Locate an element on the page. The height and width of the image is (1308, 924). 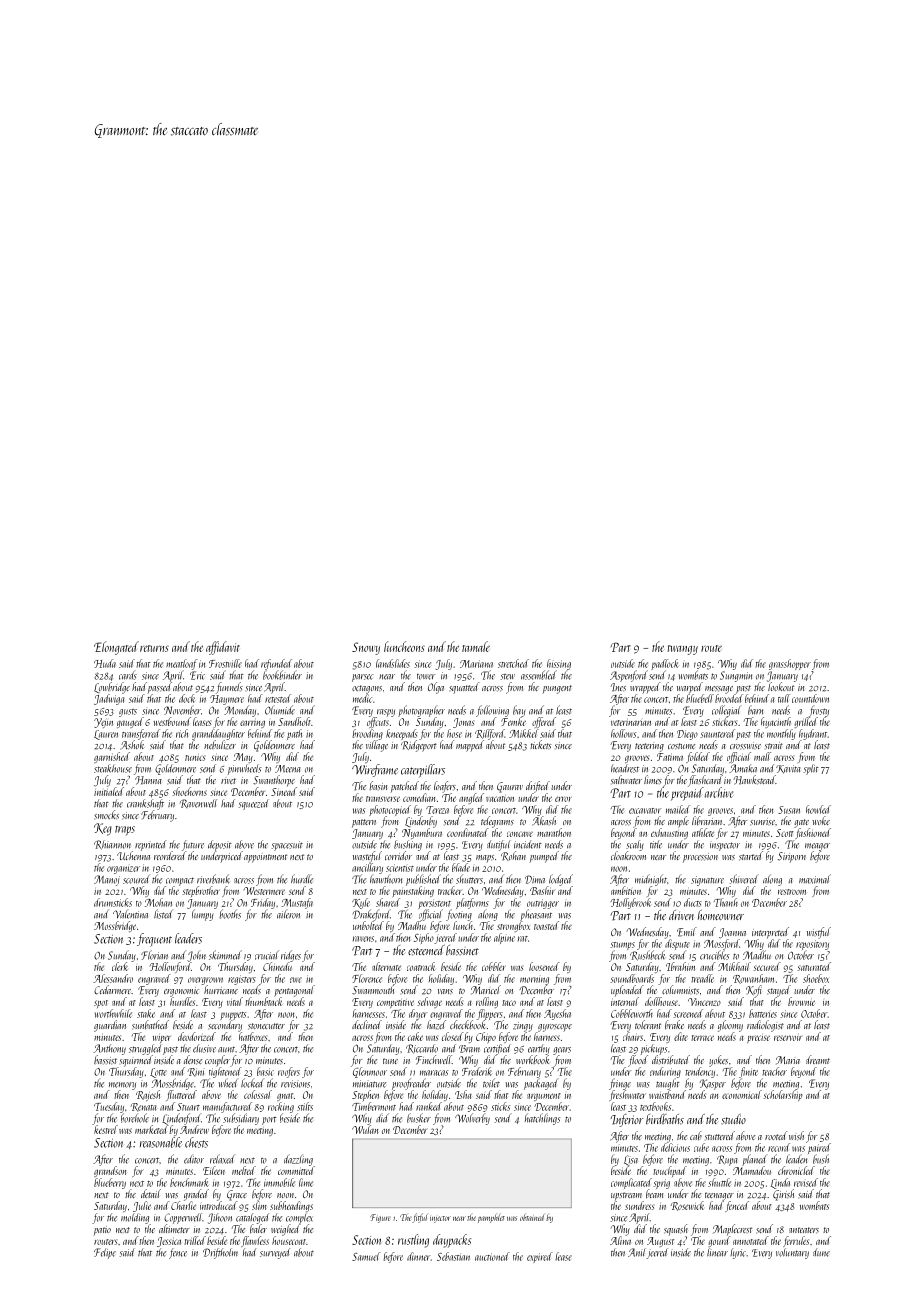
expired is located at coordinates (540, 1257).
